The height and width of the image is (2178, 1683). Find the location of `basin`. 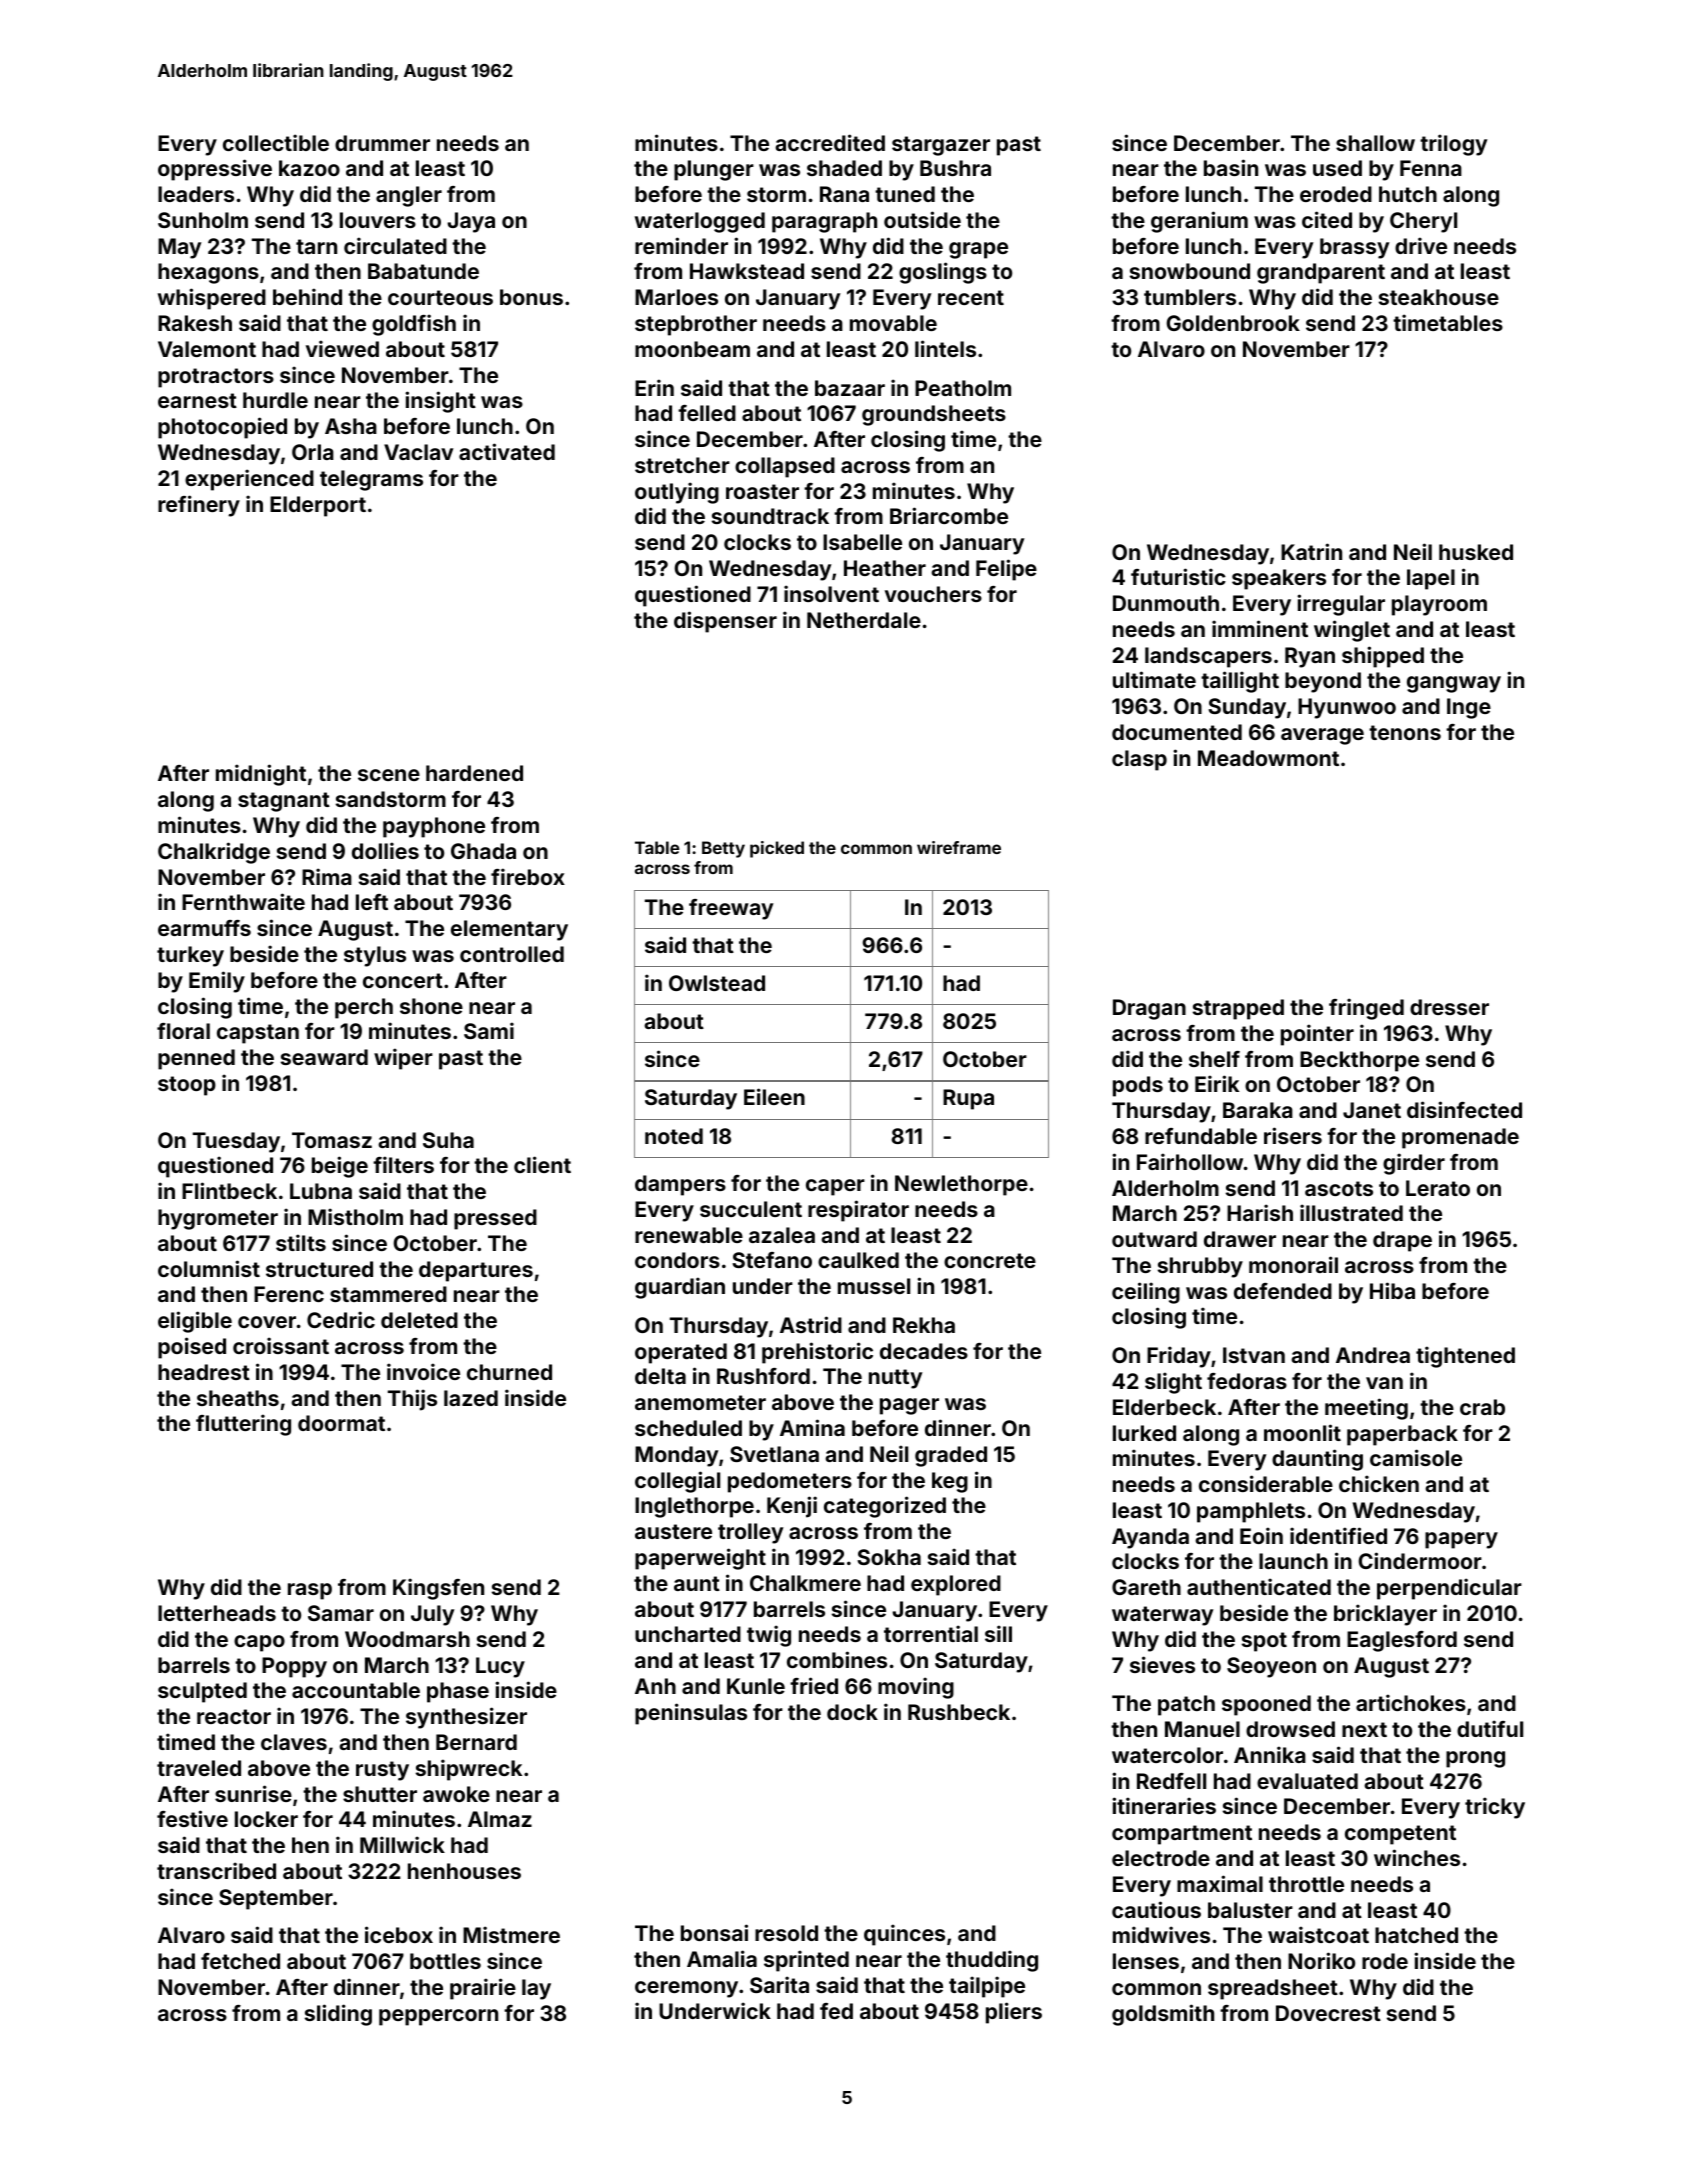

basin is located at coordinates (1231, 167).
